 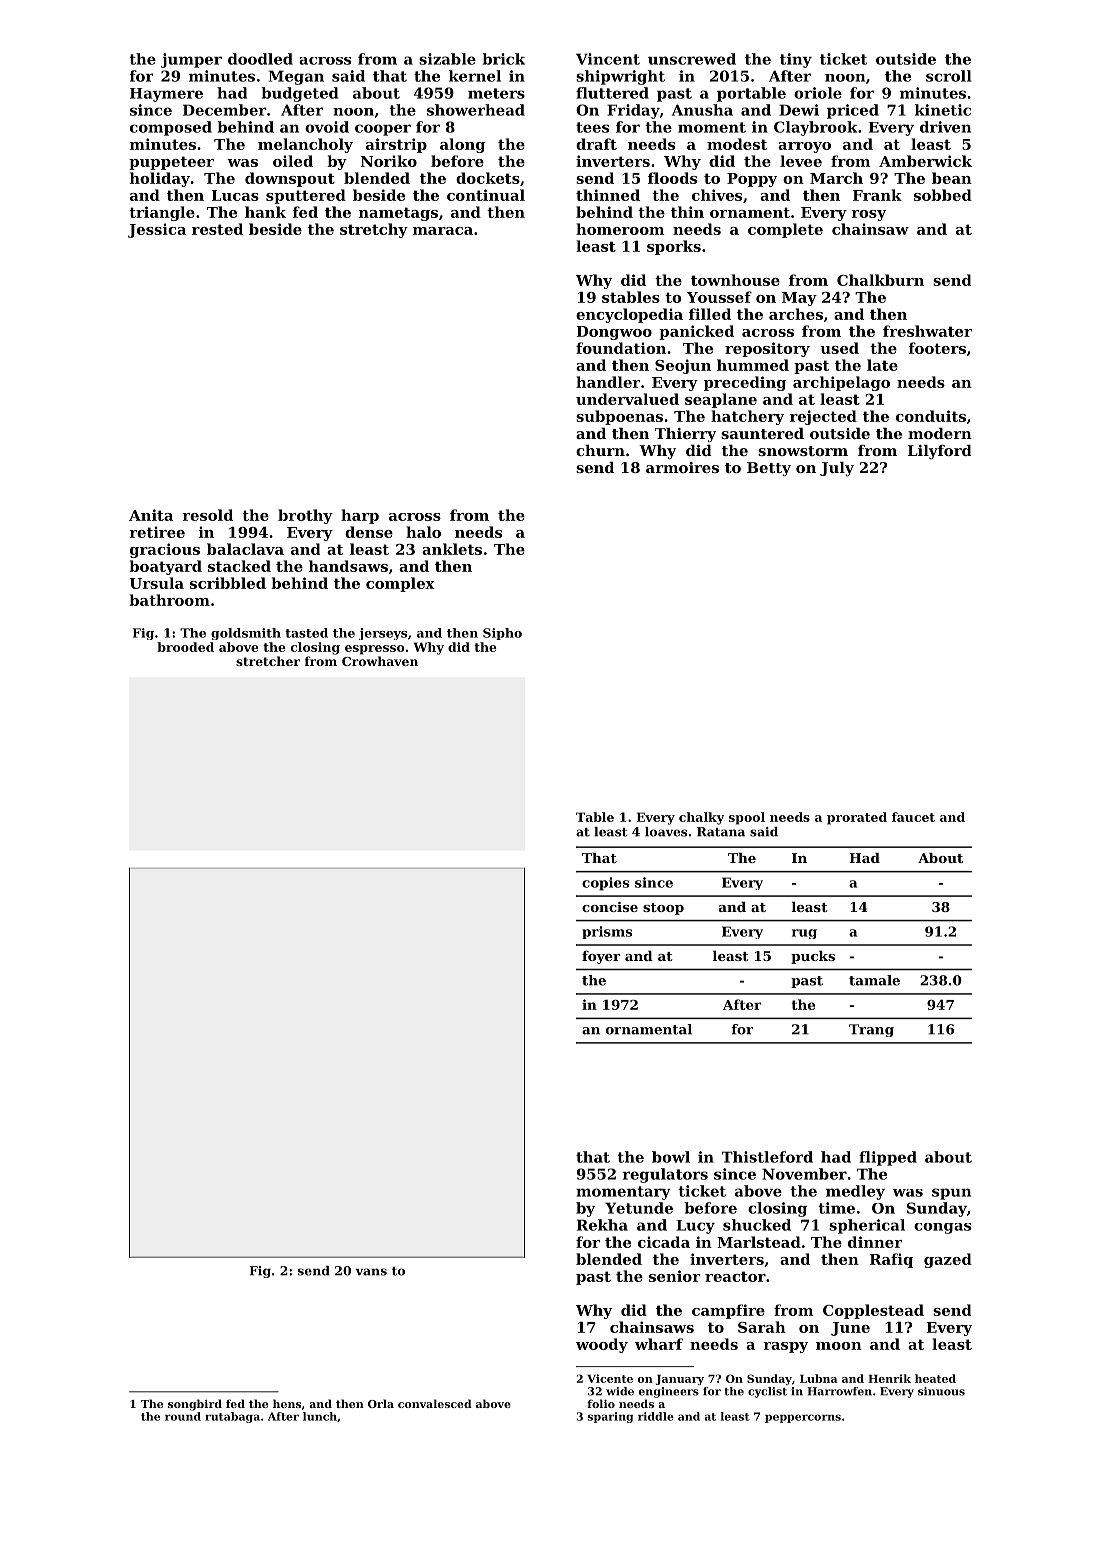 What do you see at coordinates (488, 178) in the screenshot?
I see `dockets` at bounding box center [488, 178].
